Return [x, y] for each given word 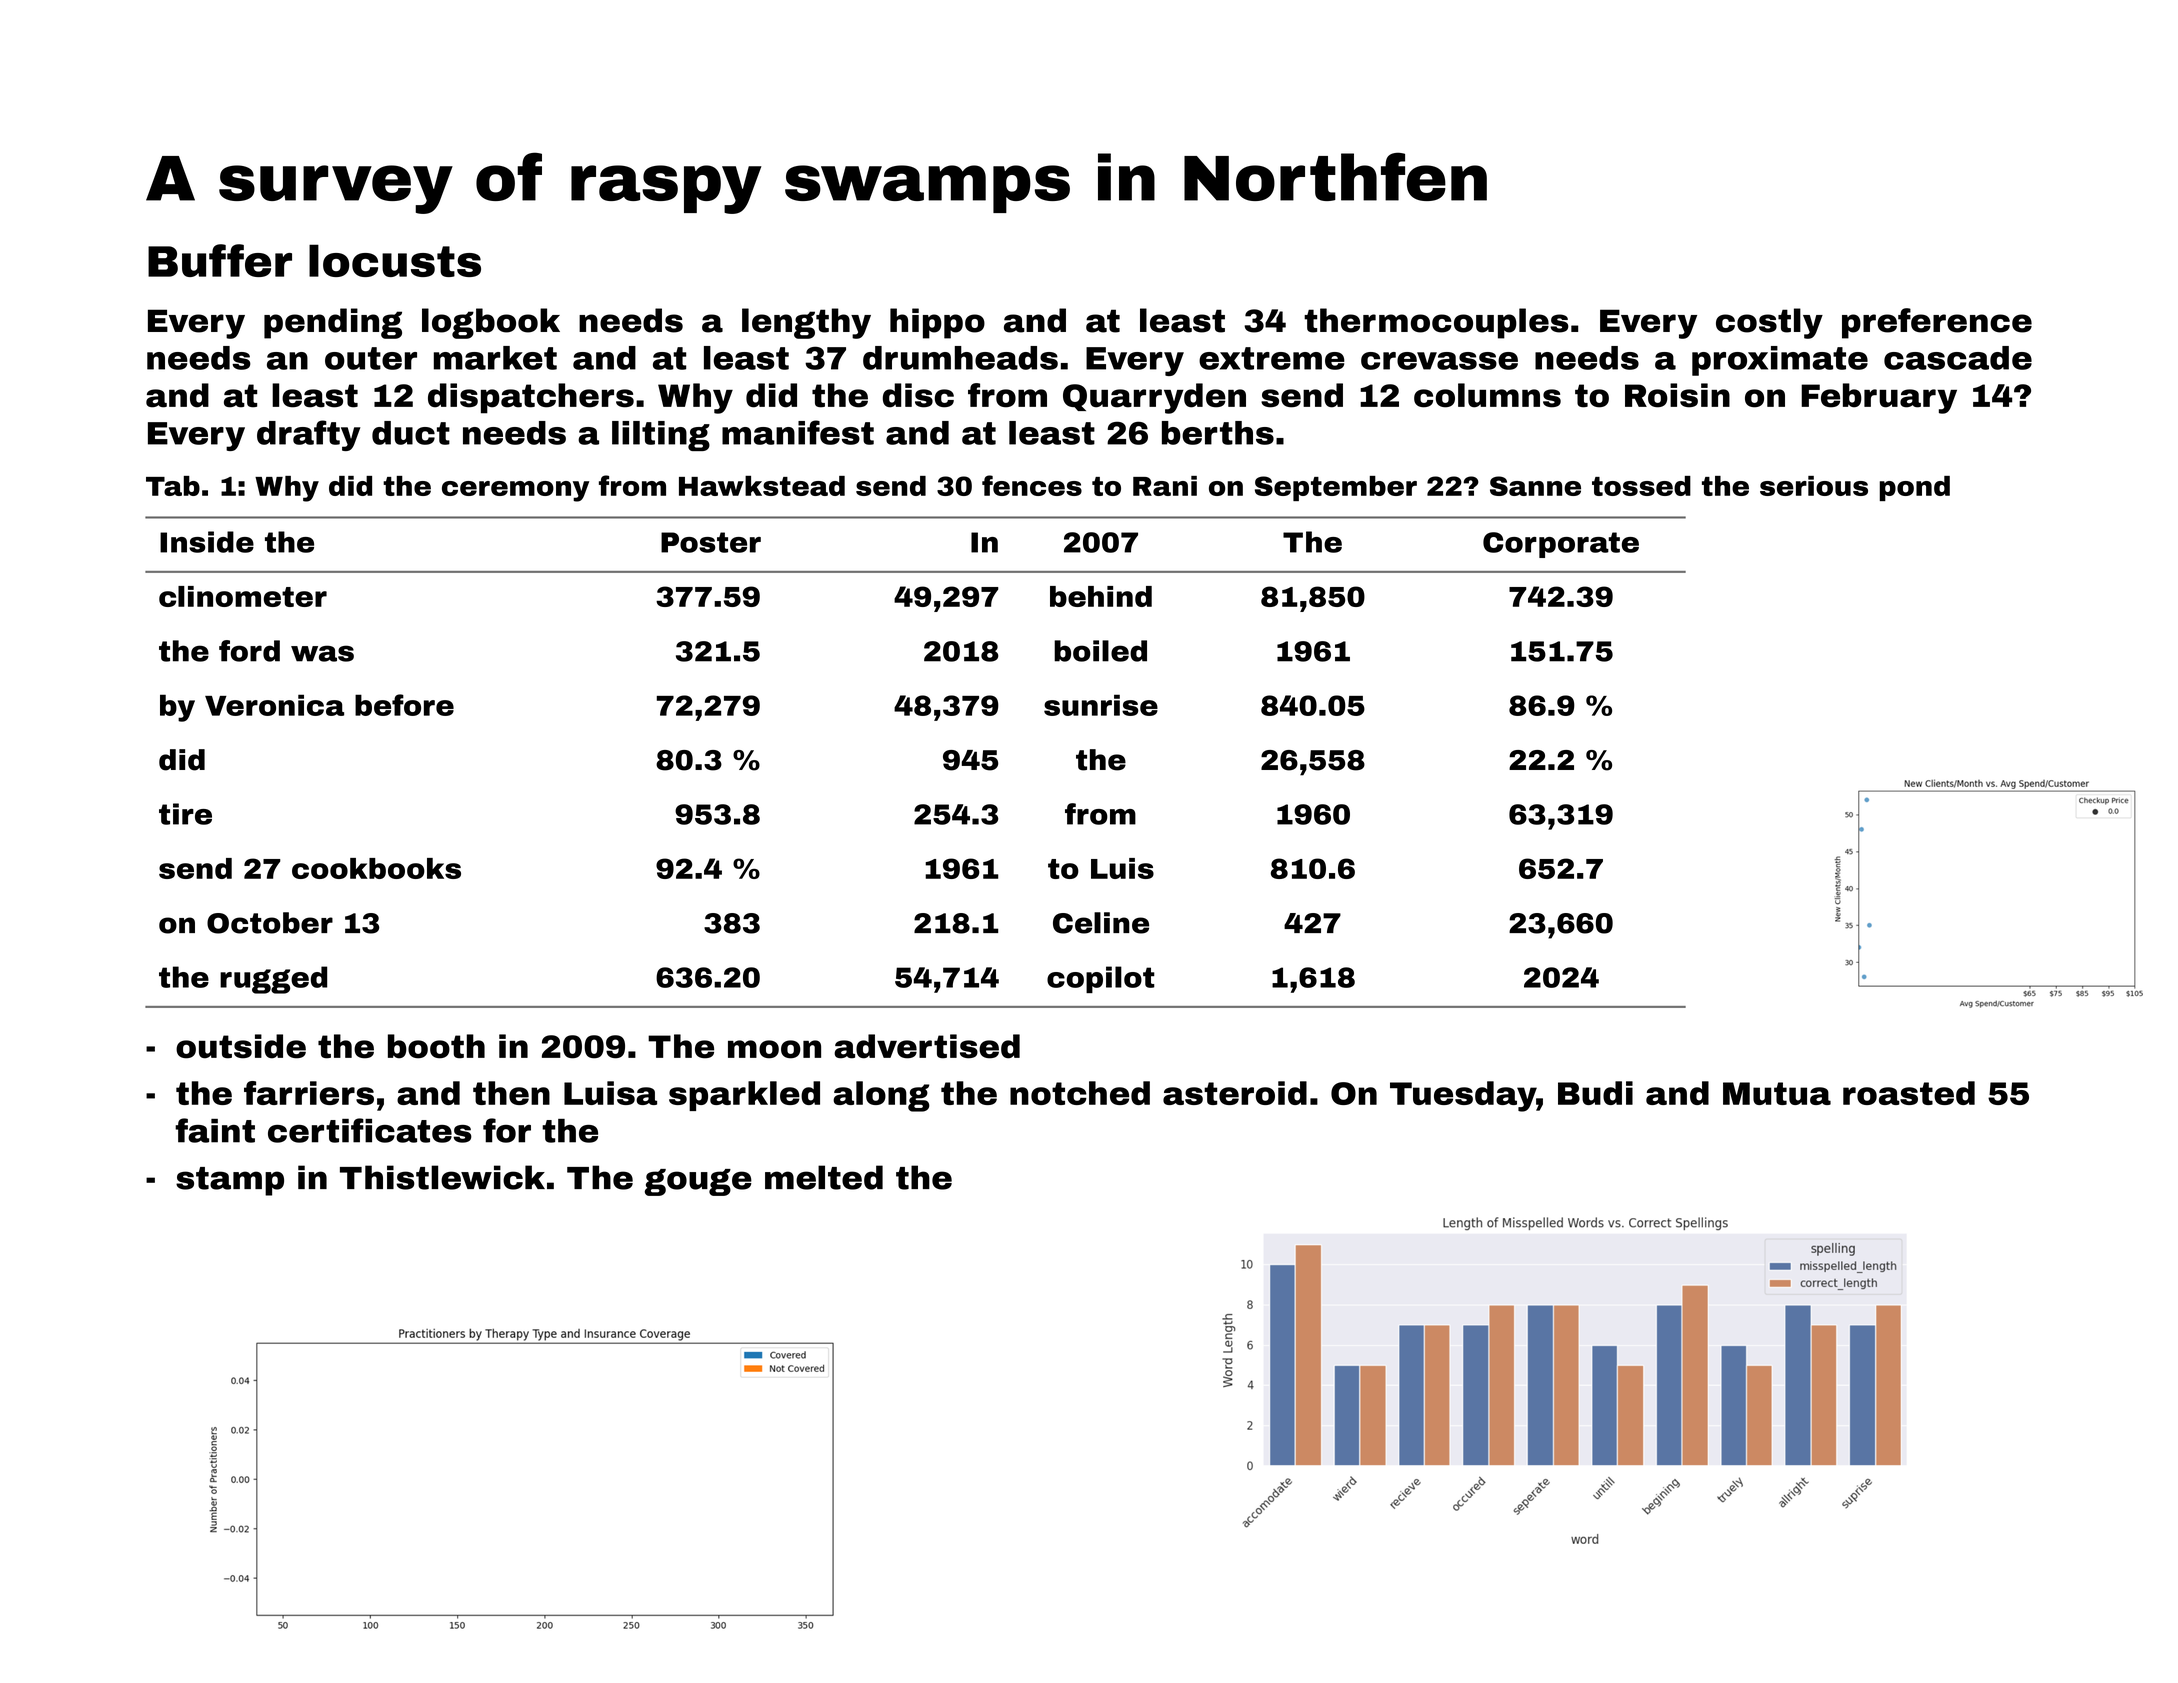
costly [1769, 323]
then [511, 1093]
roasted [1909, 1093]
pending [333, 323]
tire [185, 814]
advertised [927, 1046]
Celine [1101, 923]
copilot [1101, 979]
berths [1218, 433]
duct [411, 433]
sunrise [1101, 705]
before [404, 705]
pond [1915, 488]
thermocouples [1436, 323]
